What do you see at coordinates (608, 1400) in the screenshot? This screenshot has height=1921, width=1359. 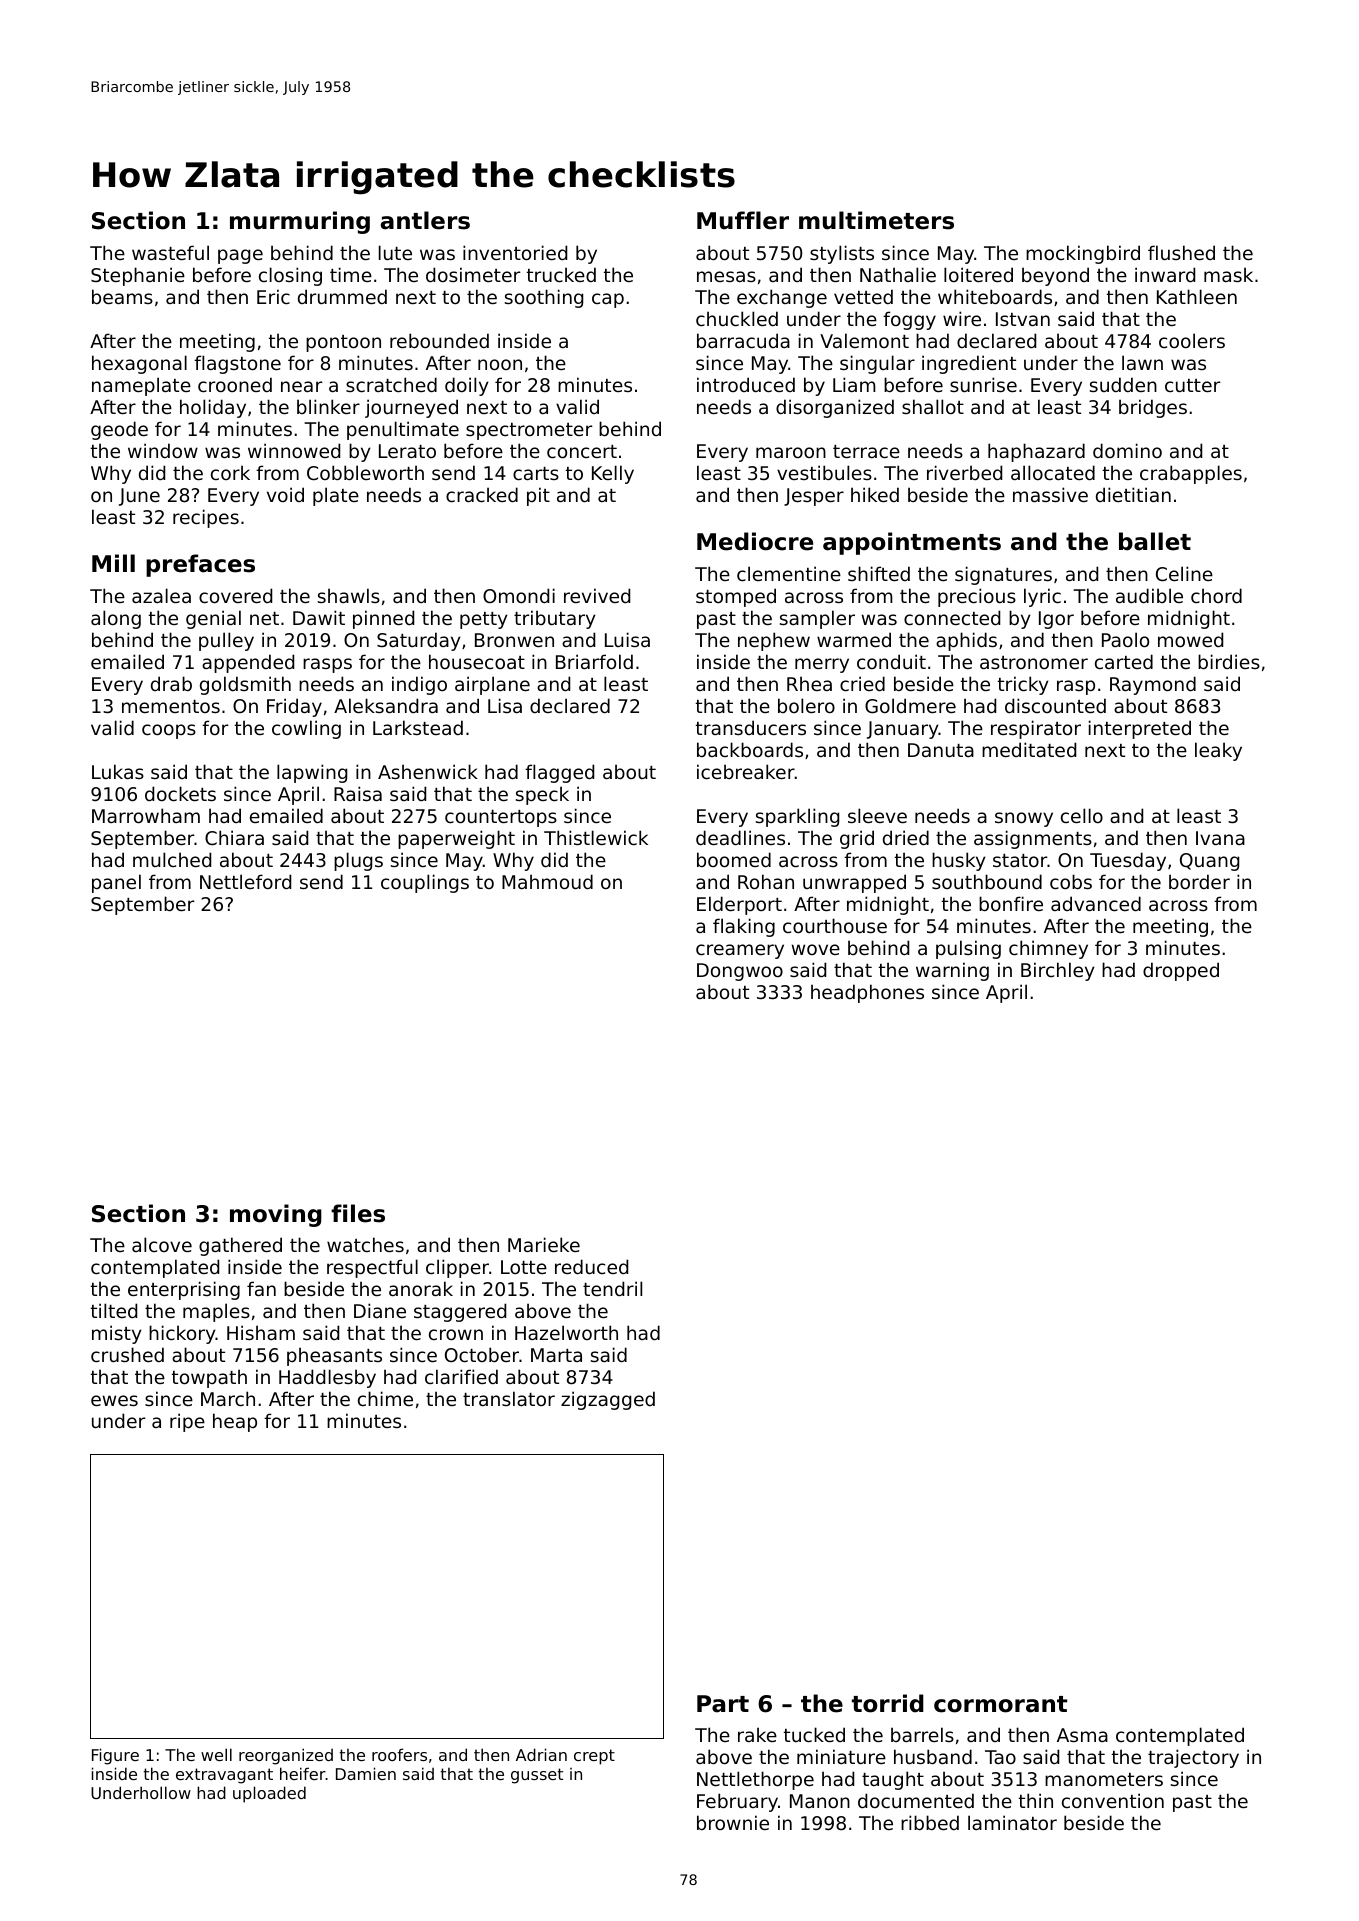 I see `zigzagged` at bounding box center [608, 1400].
